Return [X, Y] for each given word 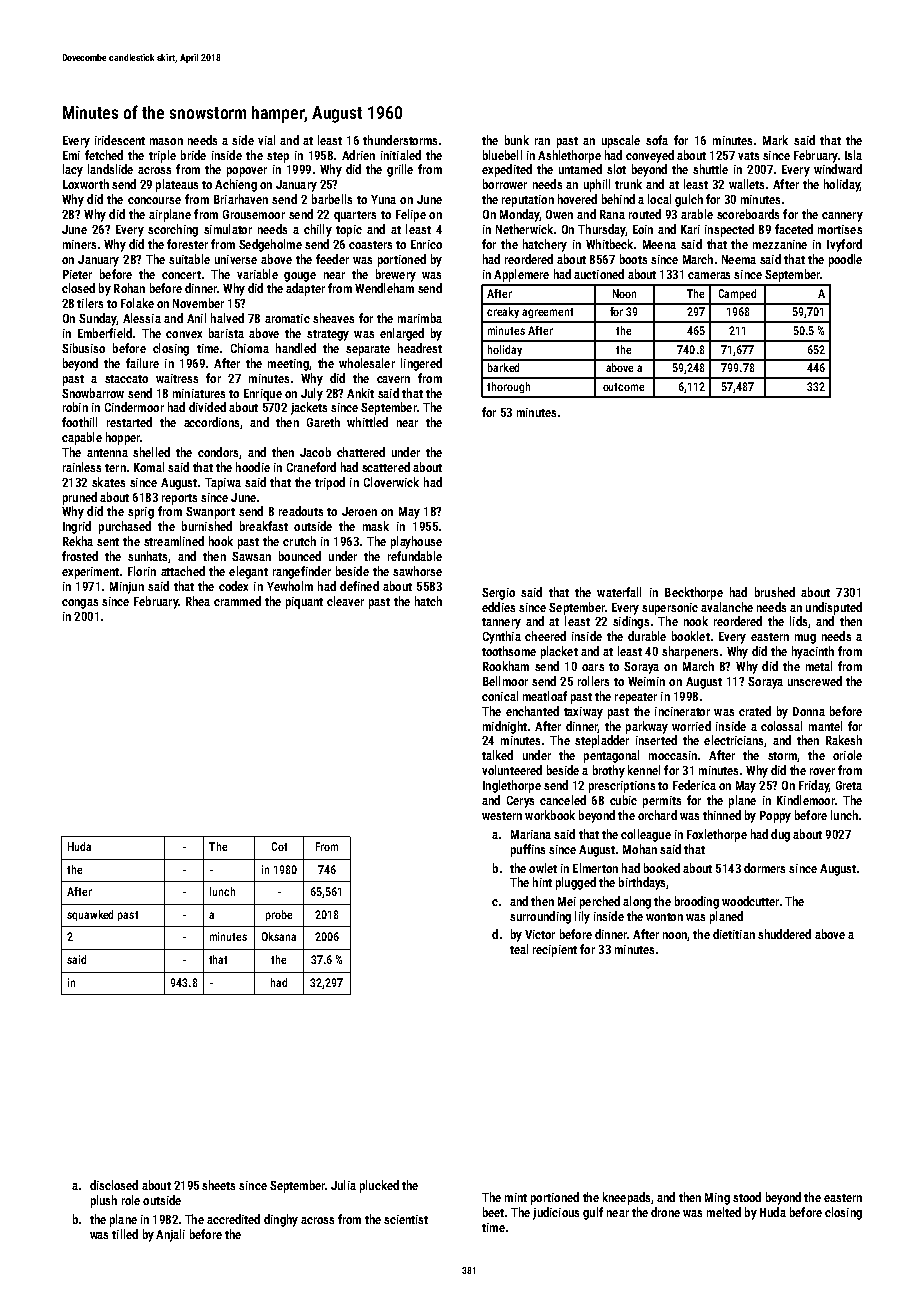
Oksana [279, 936]
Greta [849, 785]
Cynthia [502, 637]
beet [493, 1212]
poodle [845, 260]
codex [233, 586]
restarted [129, 422]
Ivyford [844, 245]
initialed [401, 155]
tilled [125, 1234]
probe [279, 915]
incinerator [682, 711]
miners [79, 244]
